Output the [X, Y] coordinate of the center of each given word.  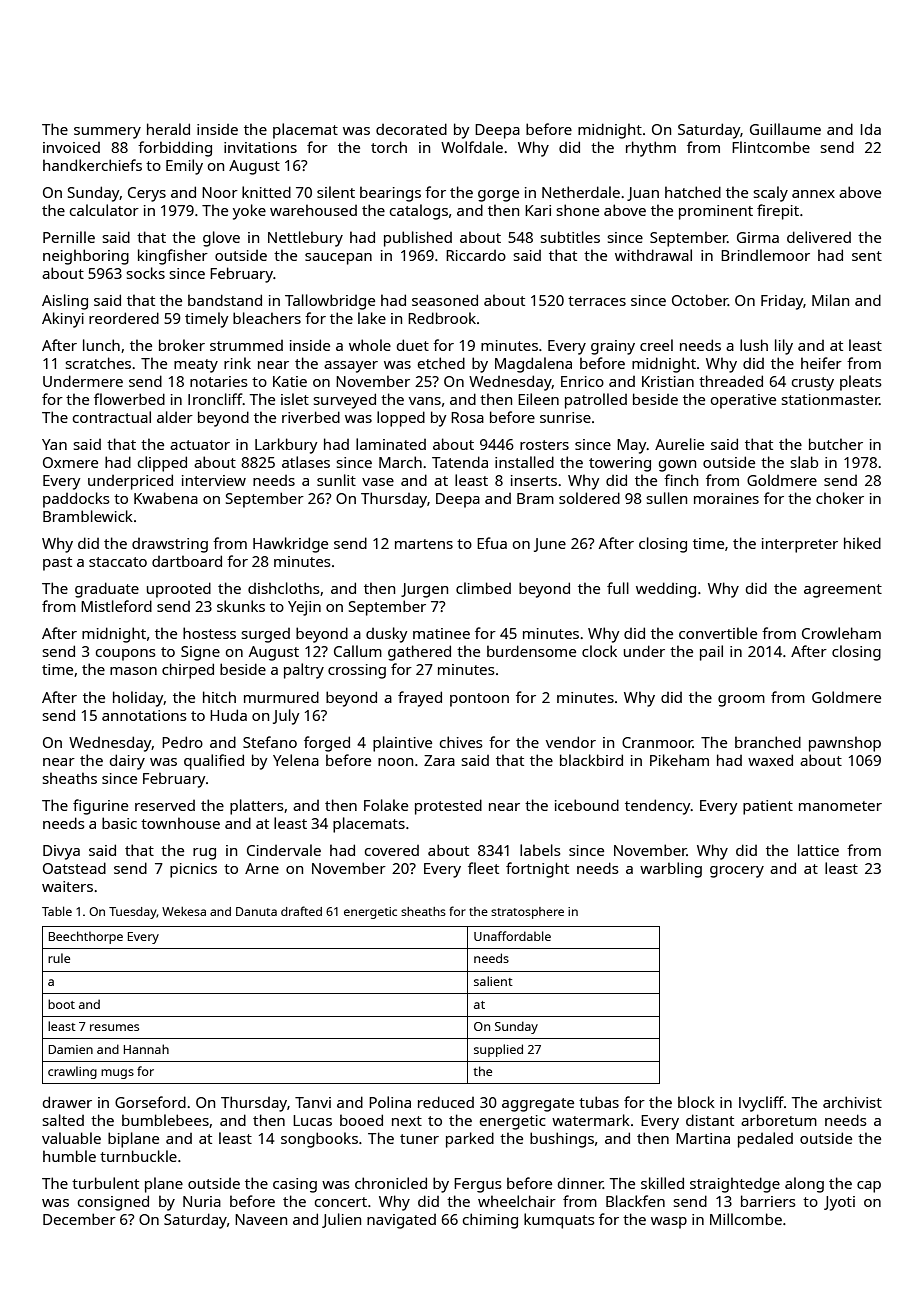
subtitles [570, 237]
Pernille [69, 237]
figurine [100, 807]
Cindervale [284, 850]
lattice [818, 850]
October [700, 300]
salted [63, 1120]
